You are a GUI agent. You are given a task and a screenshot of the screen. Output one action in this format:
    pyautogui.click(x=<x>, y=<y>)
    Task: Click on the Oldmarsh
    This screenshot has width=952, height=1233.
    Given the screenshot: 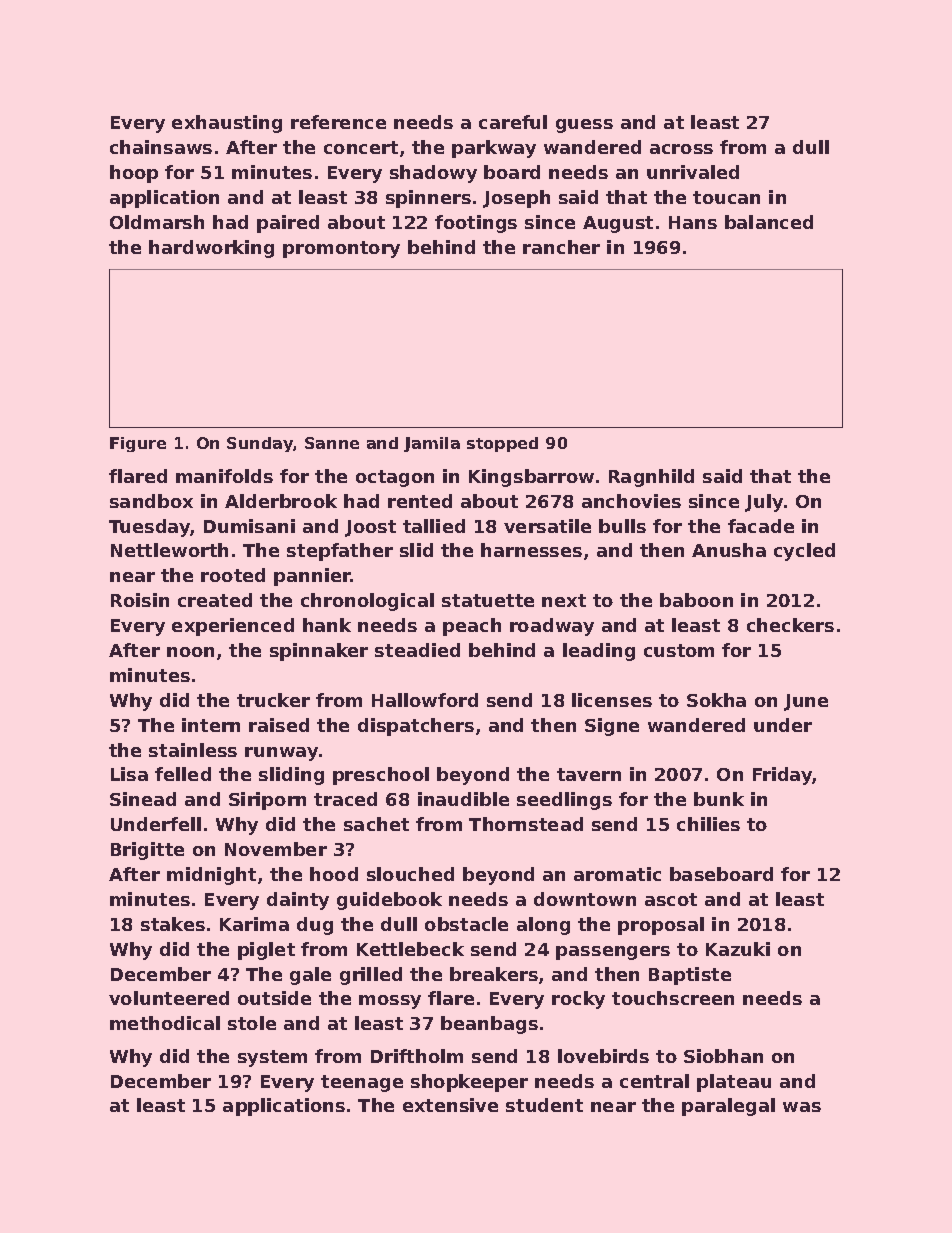 What is the action you would take?
    pyautogui.click(x=157, y=222)
